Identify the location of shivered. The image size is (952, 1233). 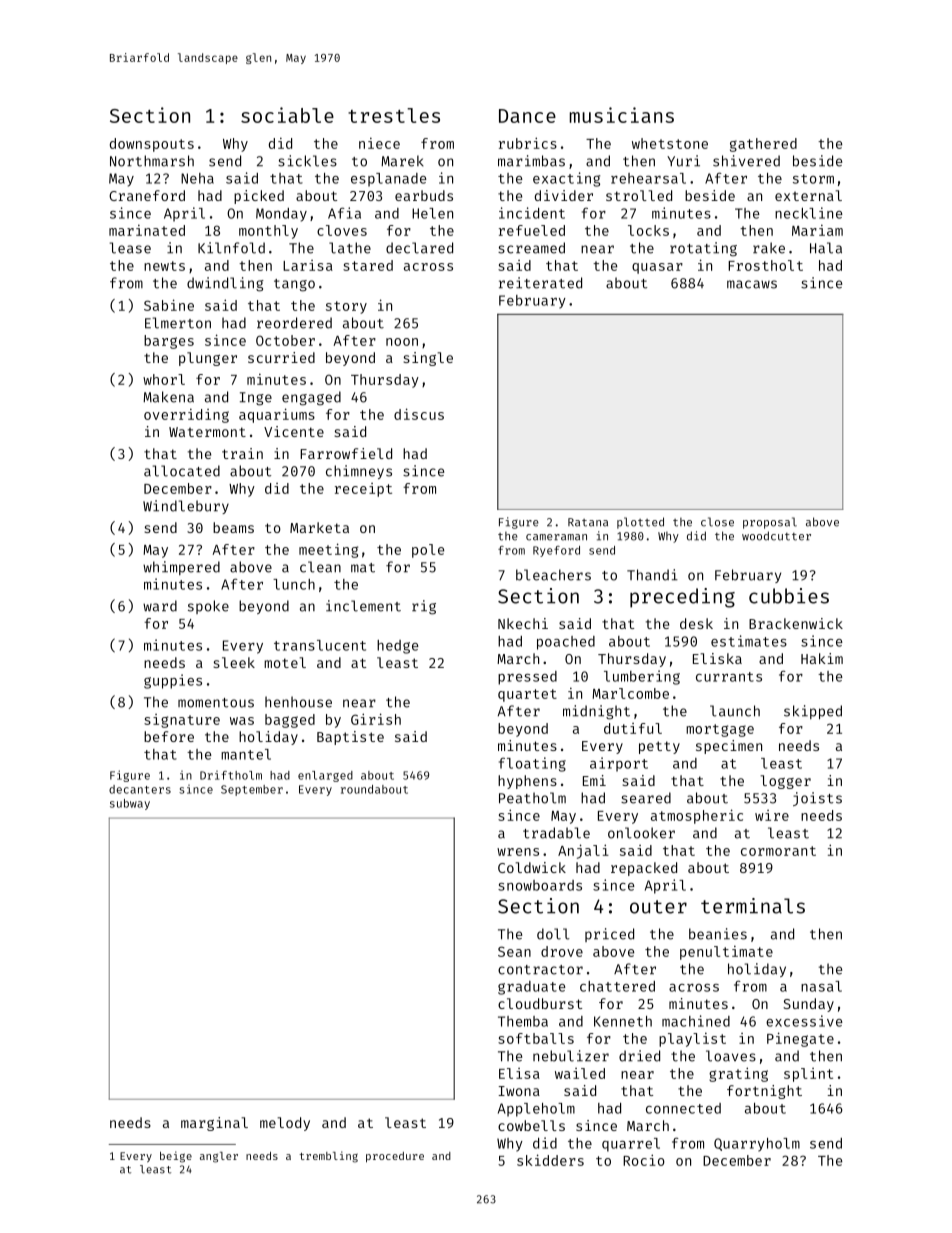
(746, 161).
